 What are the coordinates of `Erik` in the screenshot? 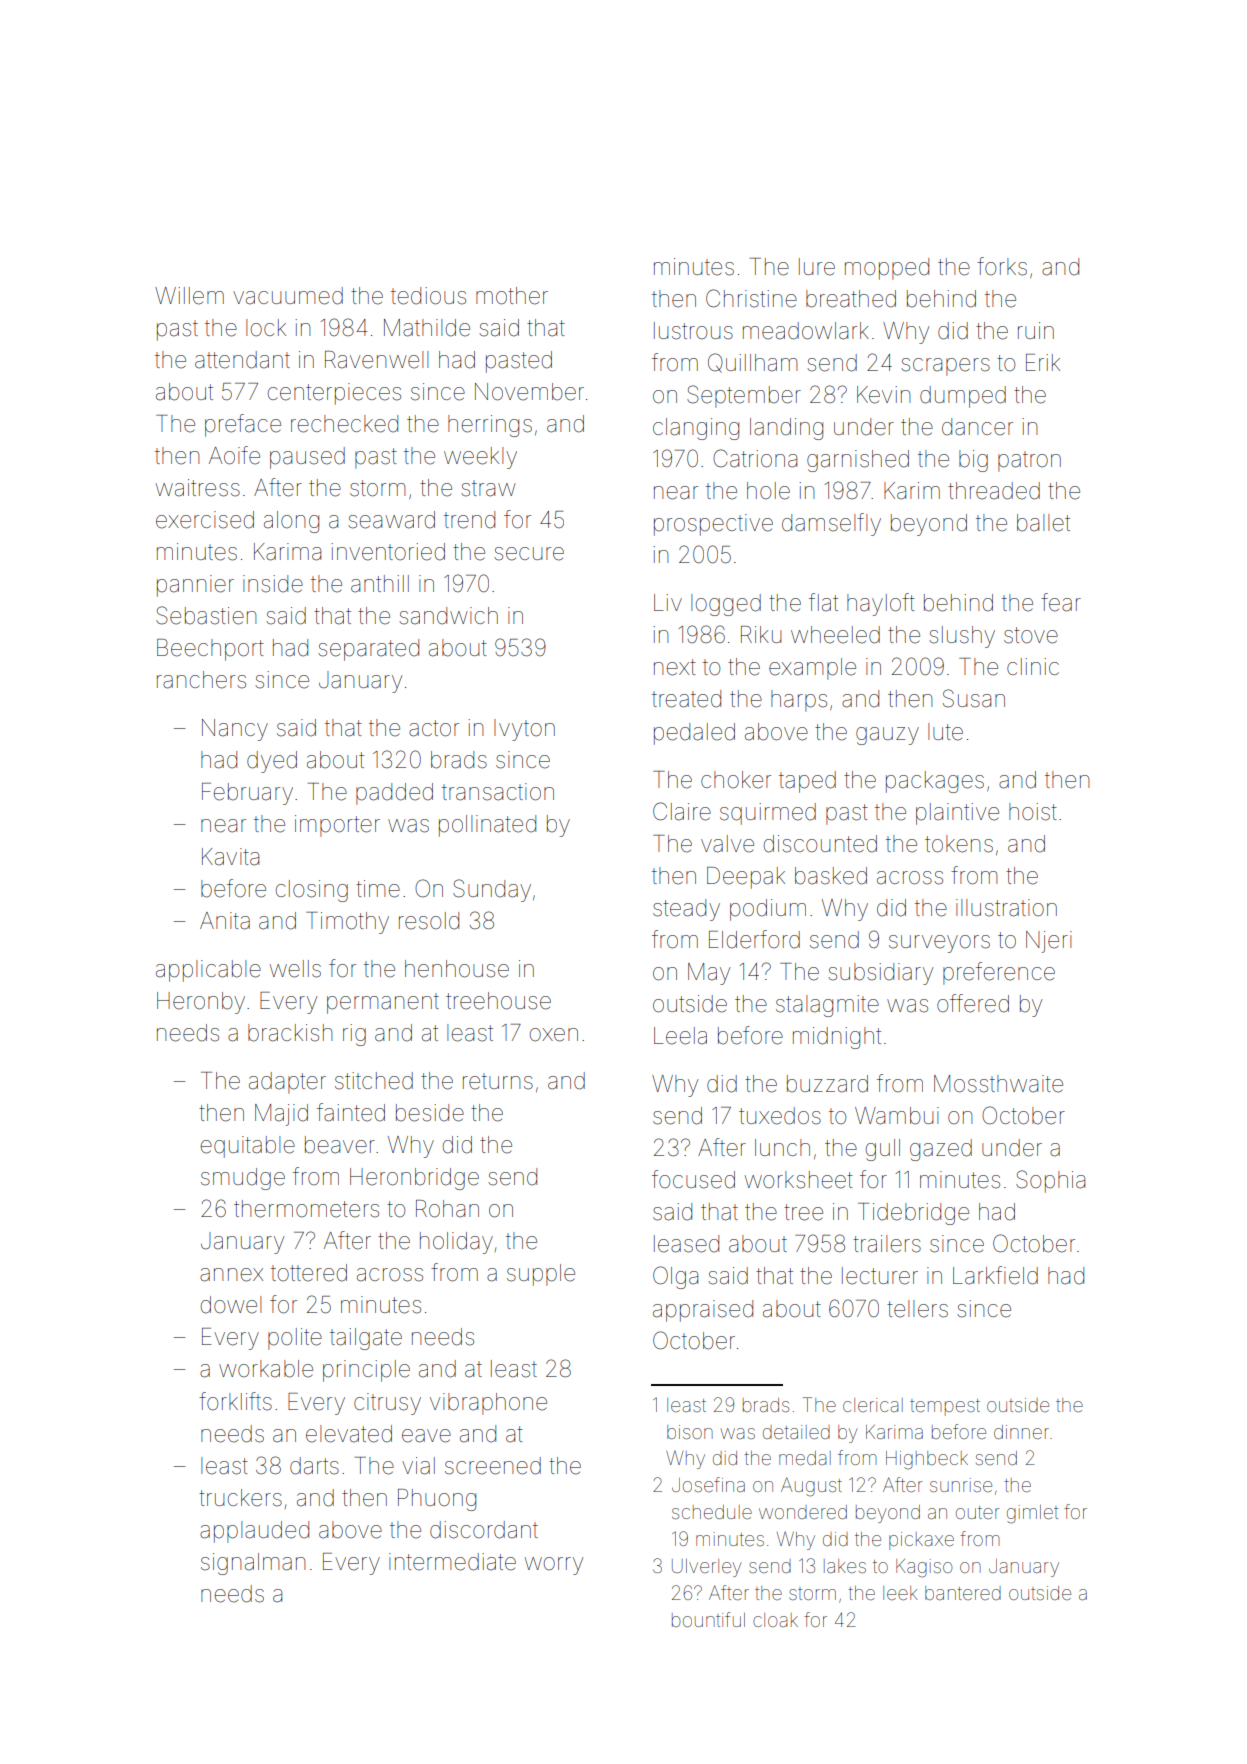 It's located at (1043, 362).
